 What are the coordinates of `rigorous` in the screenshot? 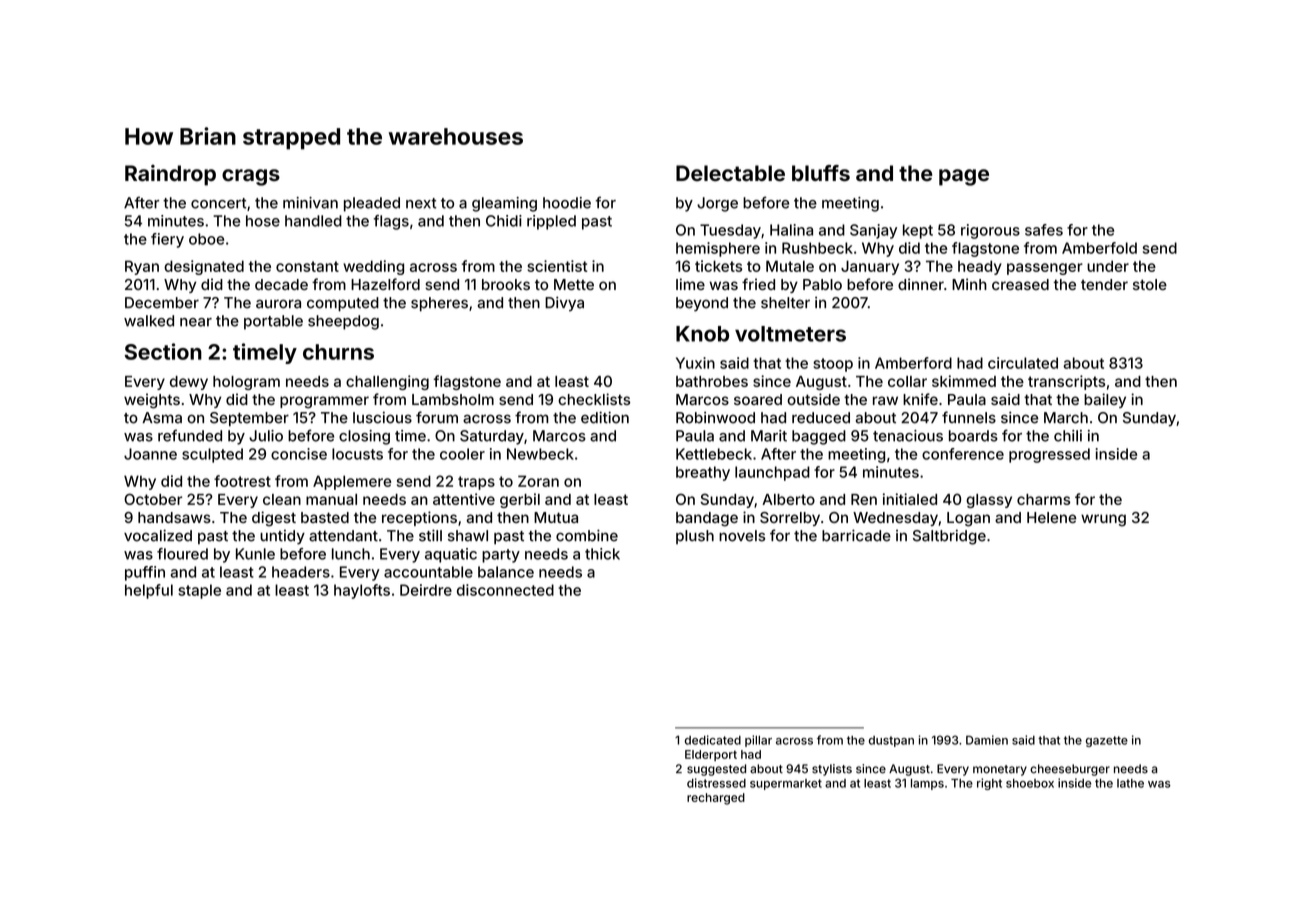 It's located at (990, 231).
